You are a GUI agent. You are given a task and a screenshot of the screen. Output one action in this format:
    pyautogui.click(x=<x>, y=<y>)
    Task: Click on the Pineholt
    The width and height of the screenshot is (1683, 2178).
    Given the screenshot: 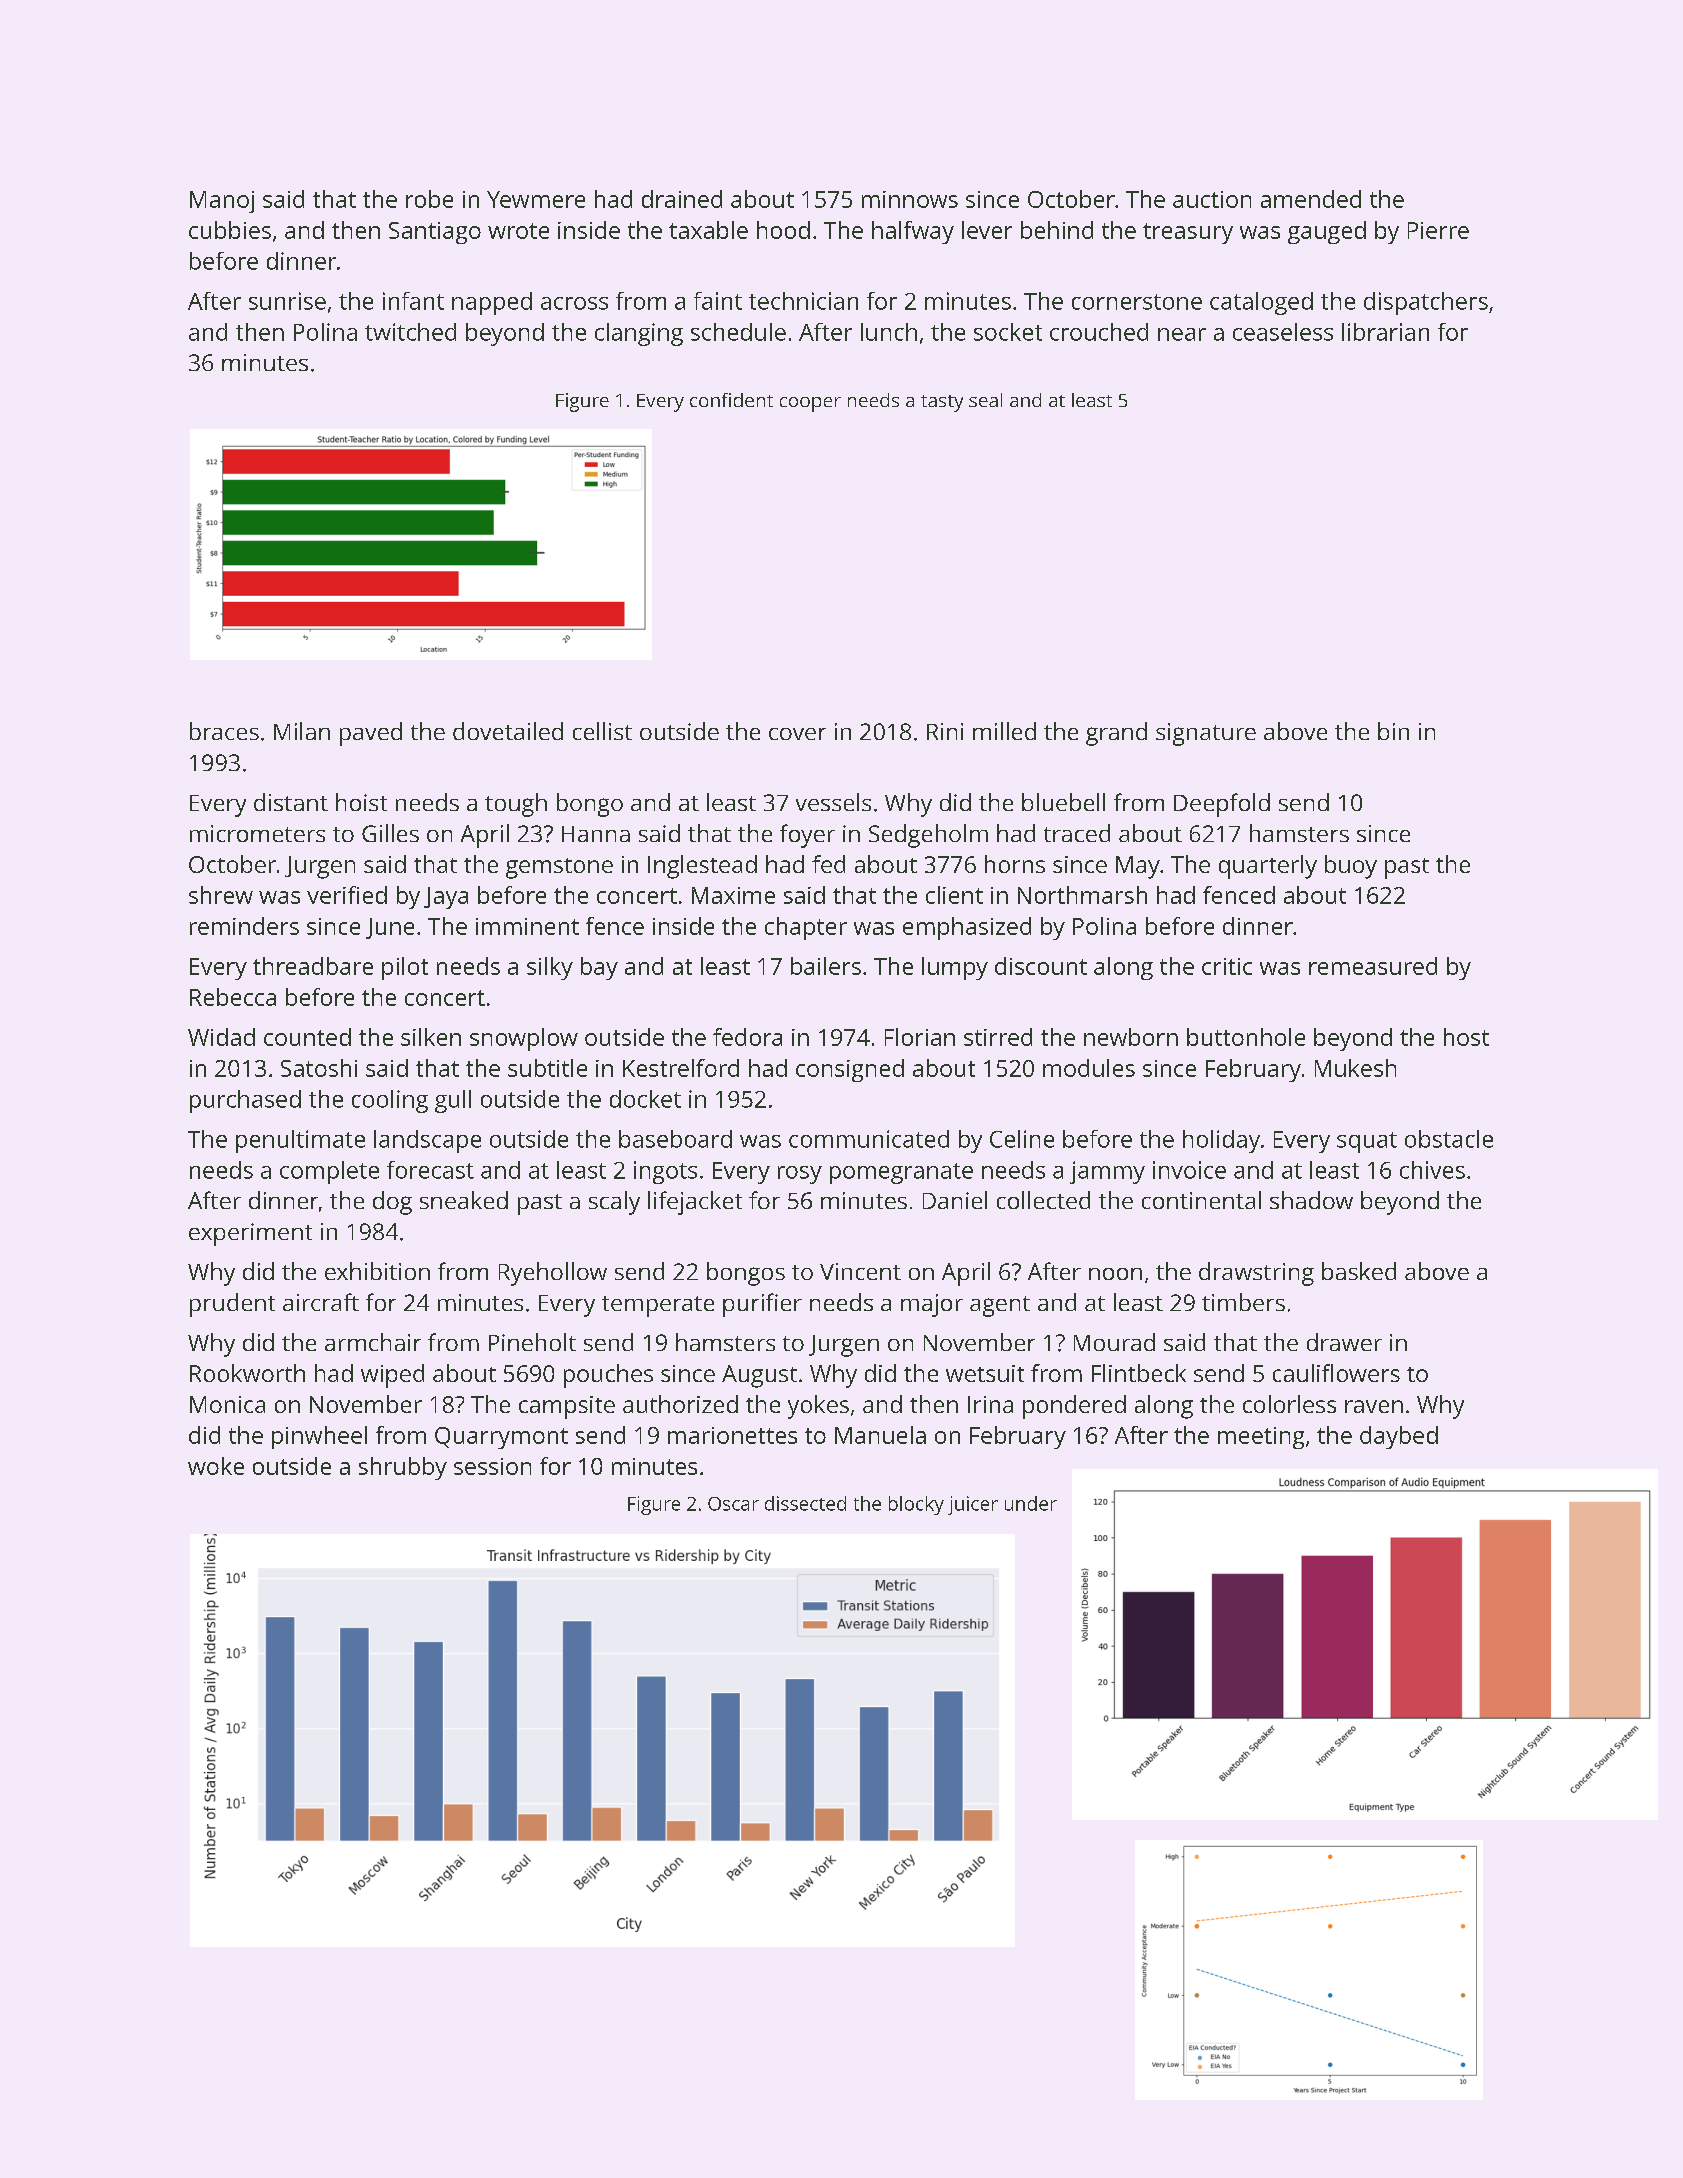 What is the action you would take?
    pyautogui.click(x=532, y=1342)
